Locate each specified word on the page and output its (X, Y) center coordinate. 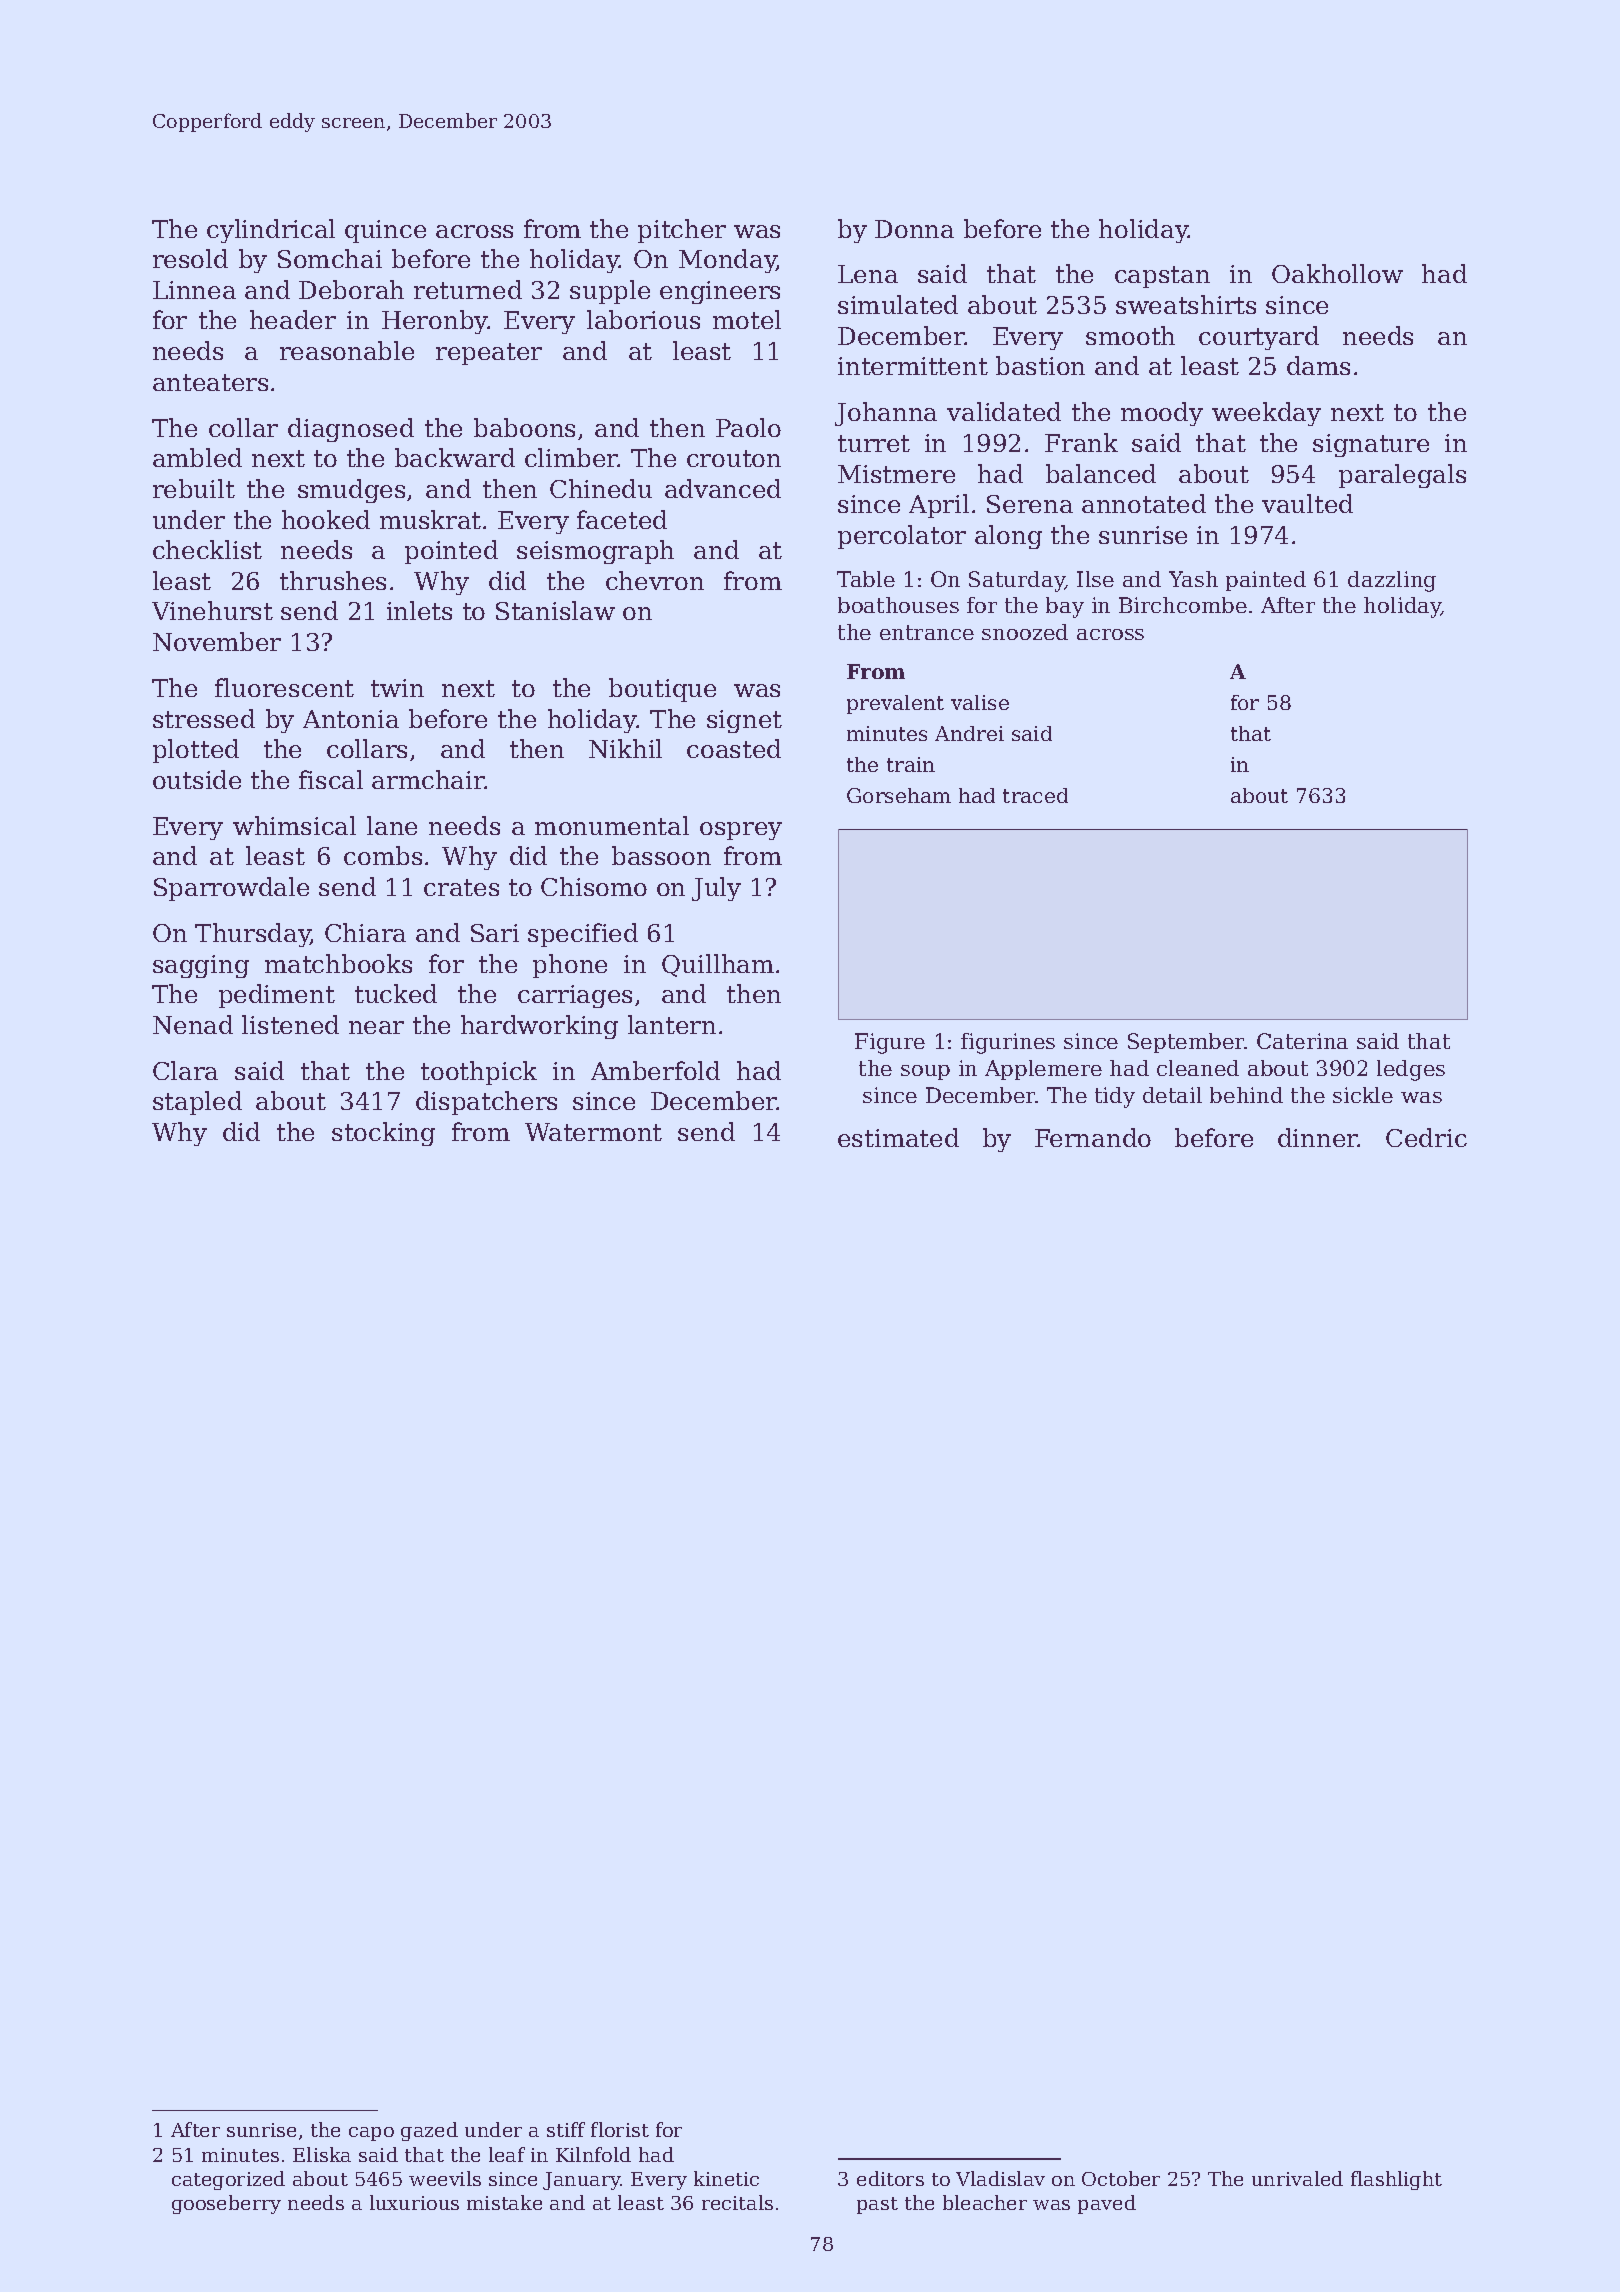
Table (866, 579)
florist (620, 2129)
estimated (898, 1137)
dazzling (1392, 581)
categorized (228, 2180)
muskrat (430, 519)
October (1121, 2178)
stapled (197, 1103)
